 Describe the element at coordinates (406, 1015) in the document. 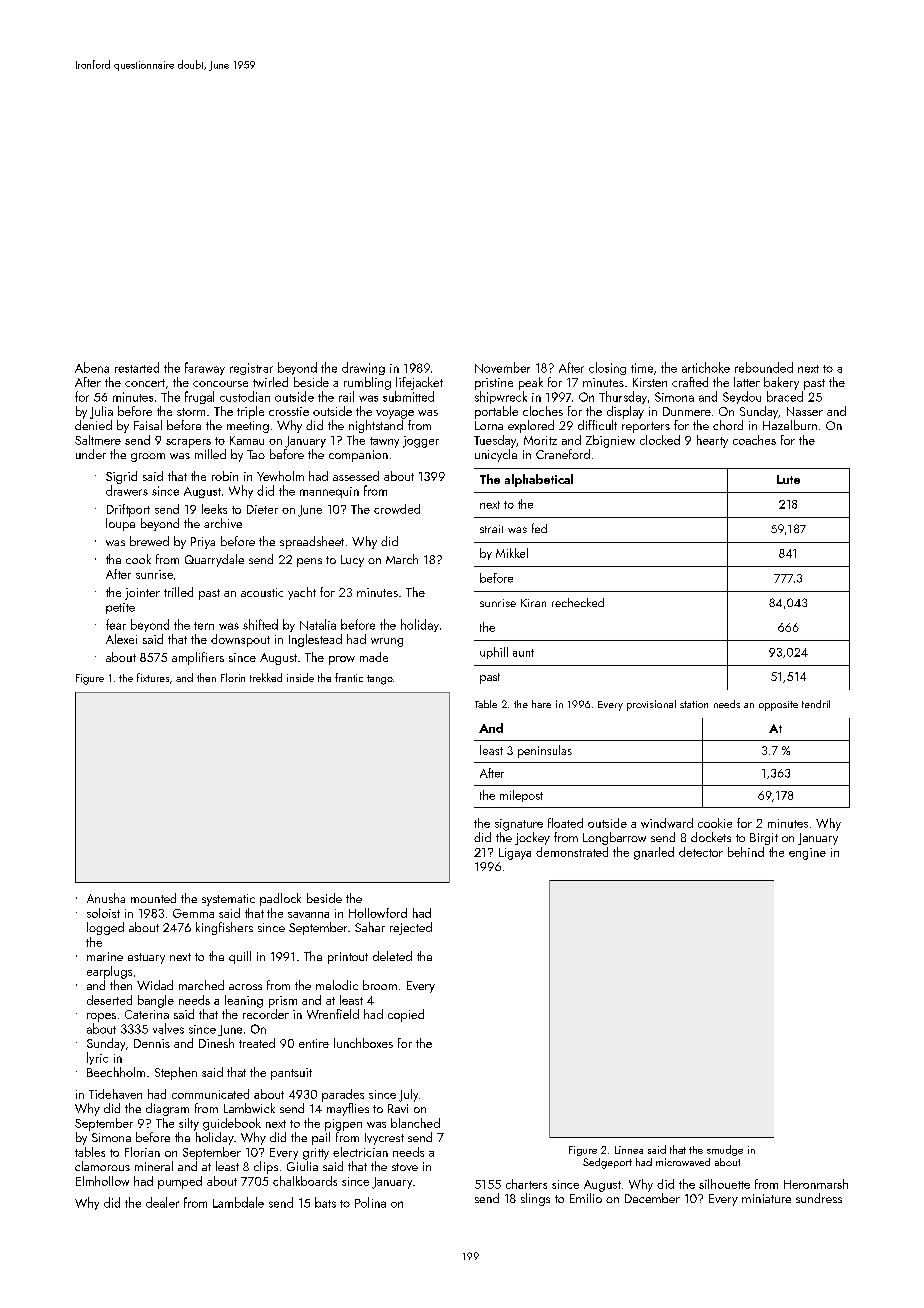

I see `copied` at that location.
